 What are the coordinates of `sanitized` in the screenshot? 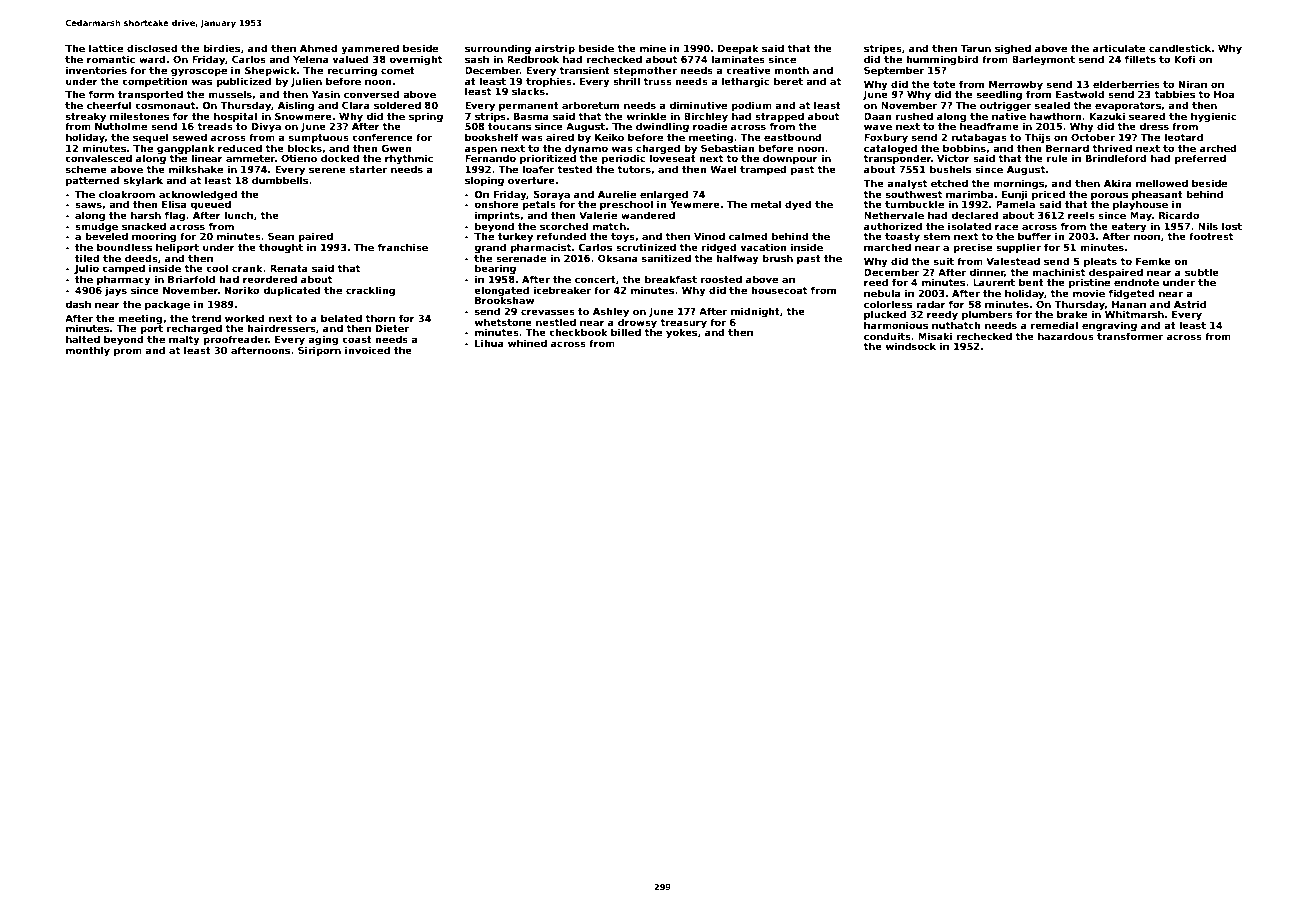 It's located at (666, 258).
